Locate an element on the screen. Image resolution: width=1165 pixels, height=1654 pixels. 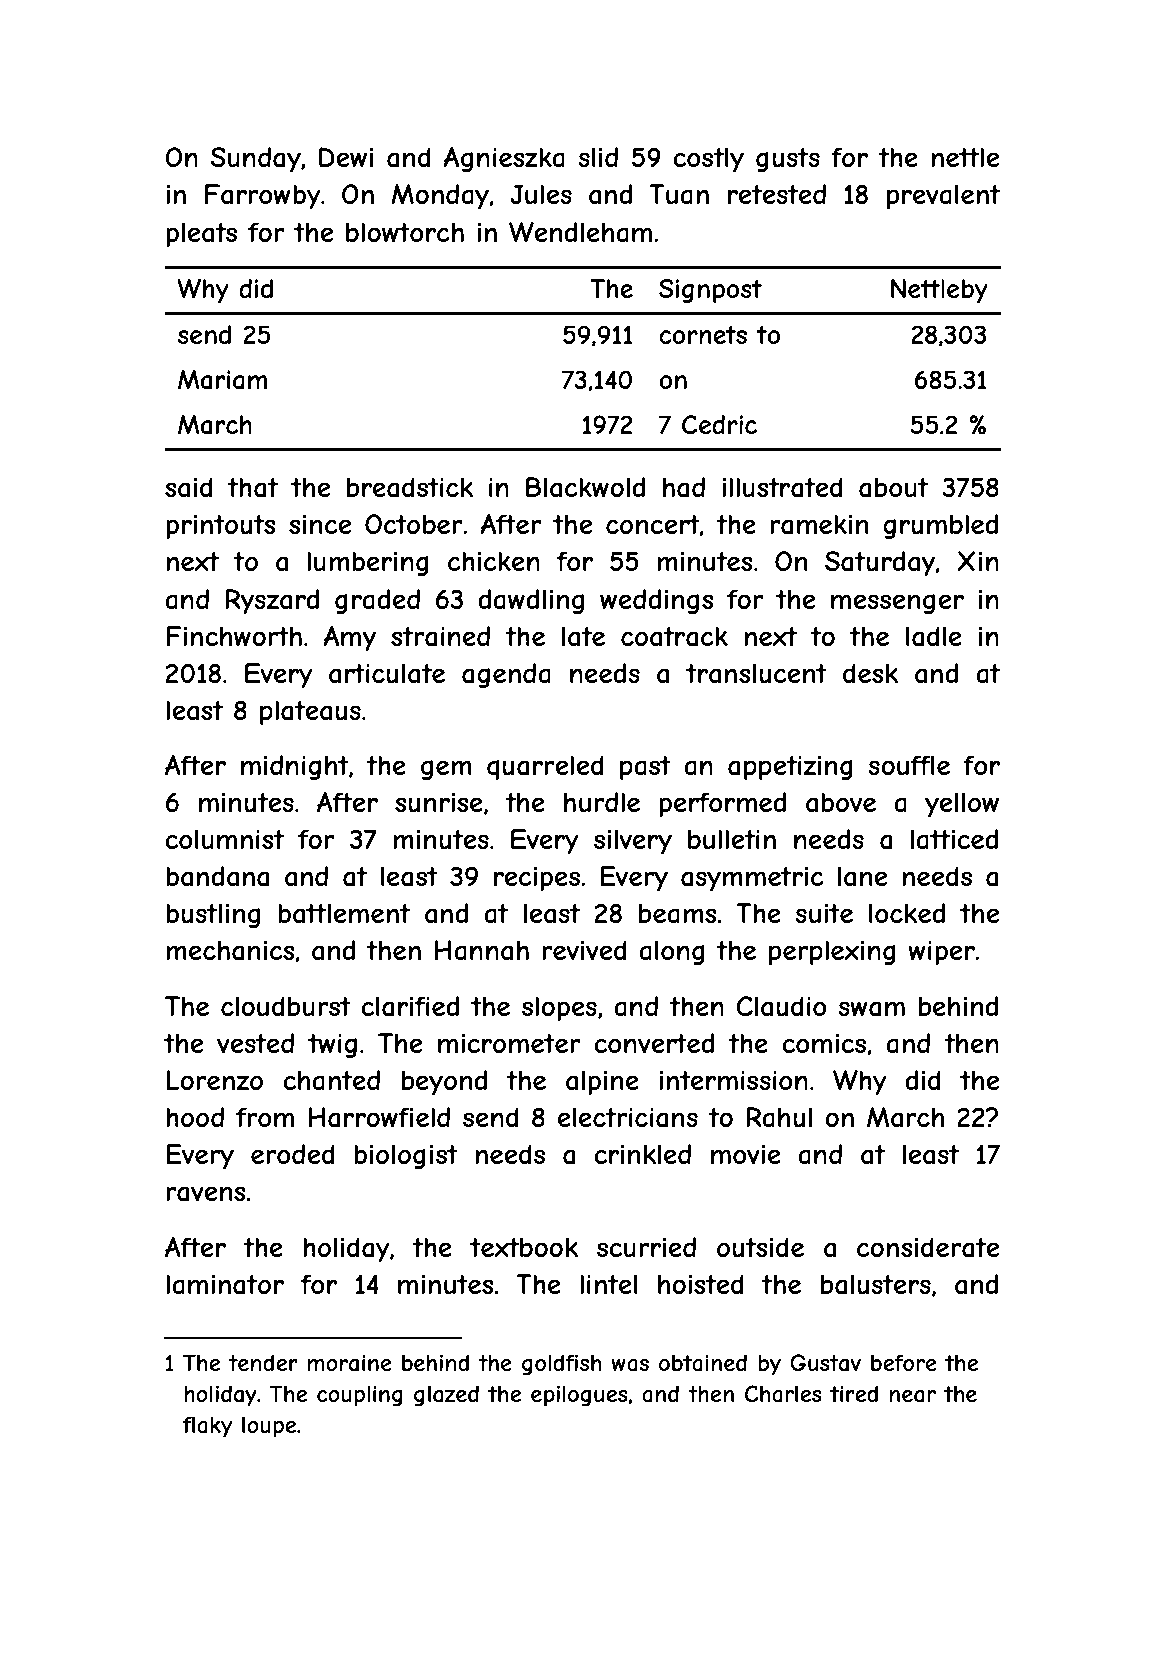
bustling is located at coordinates (213, 915).
